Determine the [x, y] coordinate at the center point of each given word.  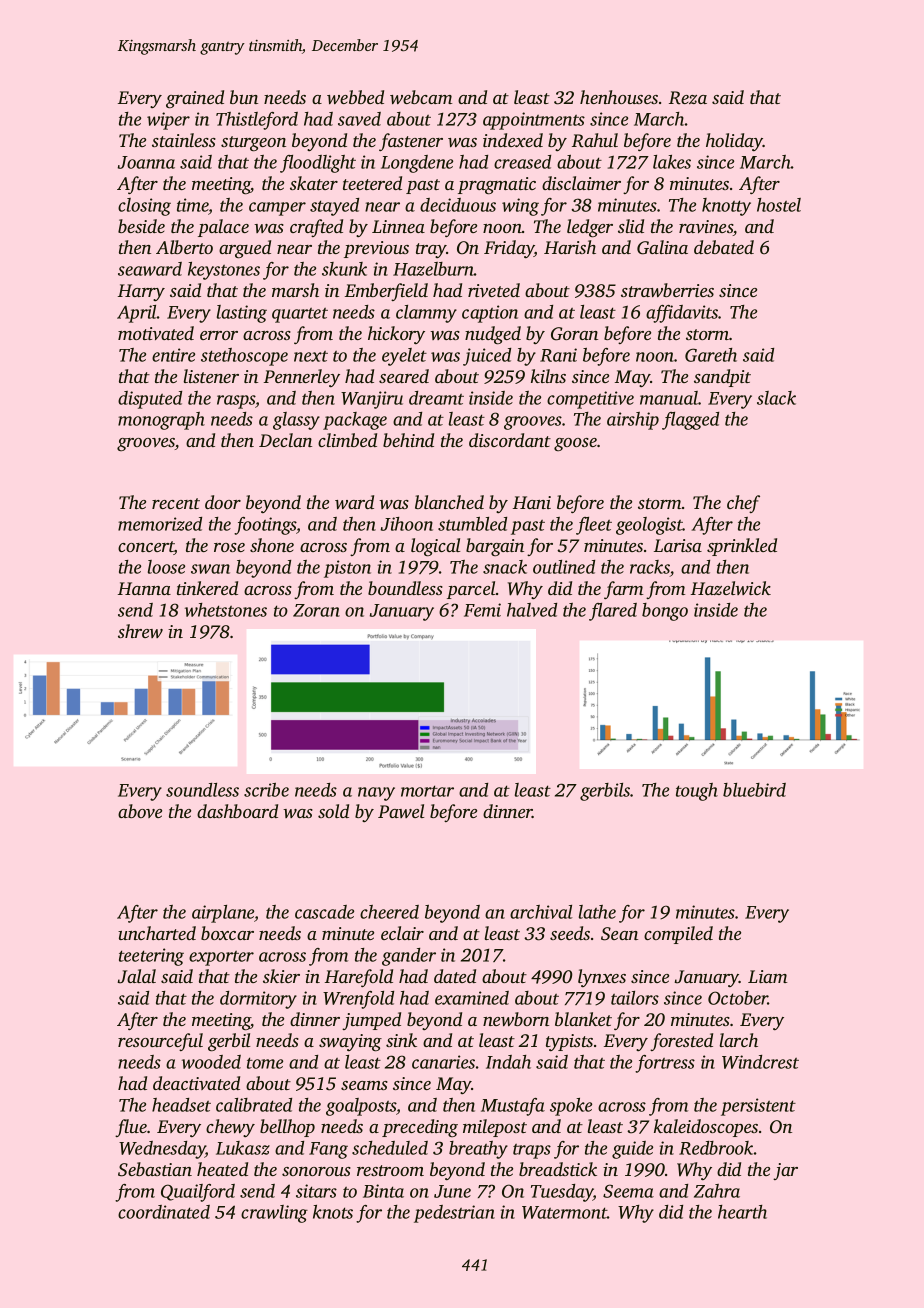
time [192, 205]
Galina [662, 247]
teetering [151, 957]
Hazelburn [433, 269]
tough [697, 792]
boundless [405, 588]
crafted [316, 228]
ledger [590, 228]
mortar [427, 791]
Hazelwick [731, 588]
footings [265, 526]
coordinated [164, 1212]
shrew [140, 631]
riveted [494, 290]
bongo [665, 612]
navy [376, 794]
